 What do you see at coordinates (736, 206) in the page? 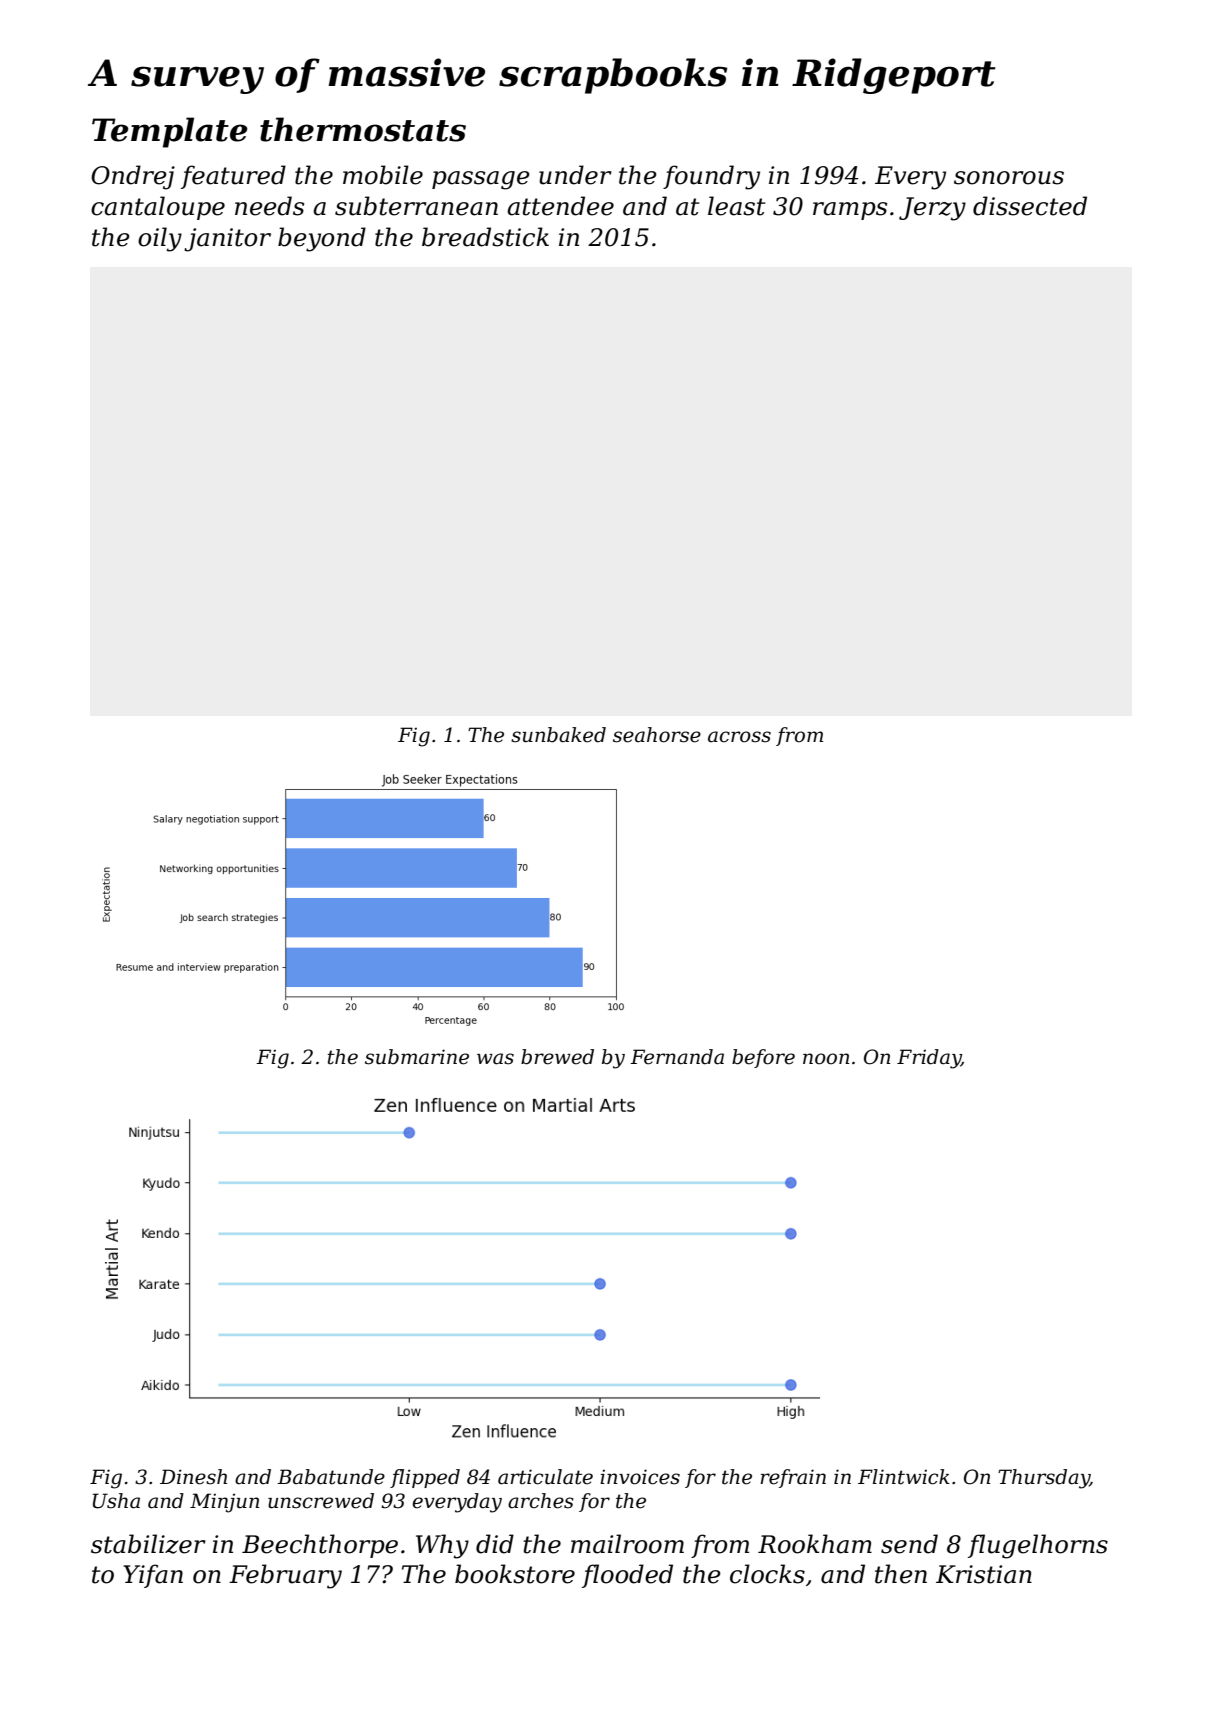
I see `least` at bounding box center [736, 206].
